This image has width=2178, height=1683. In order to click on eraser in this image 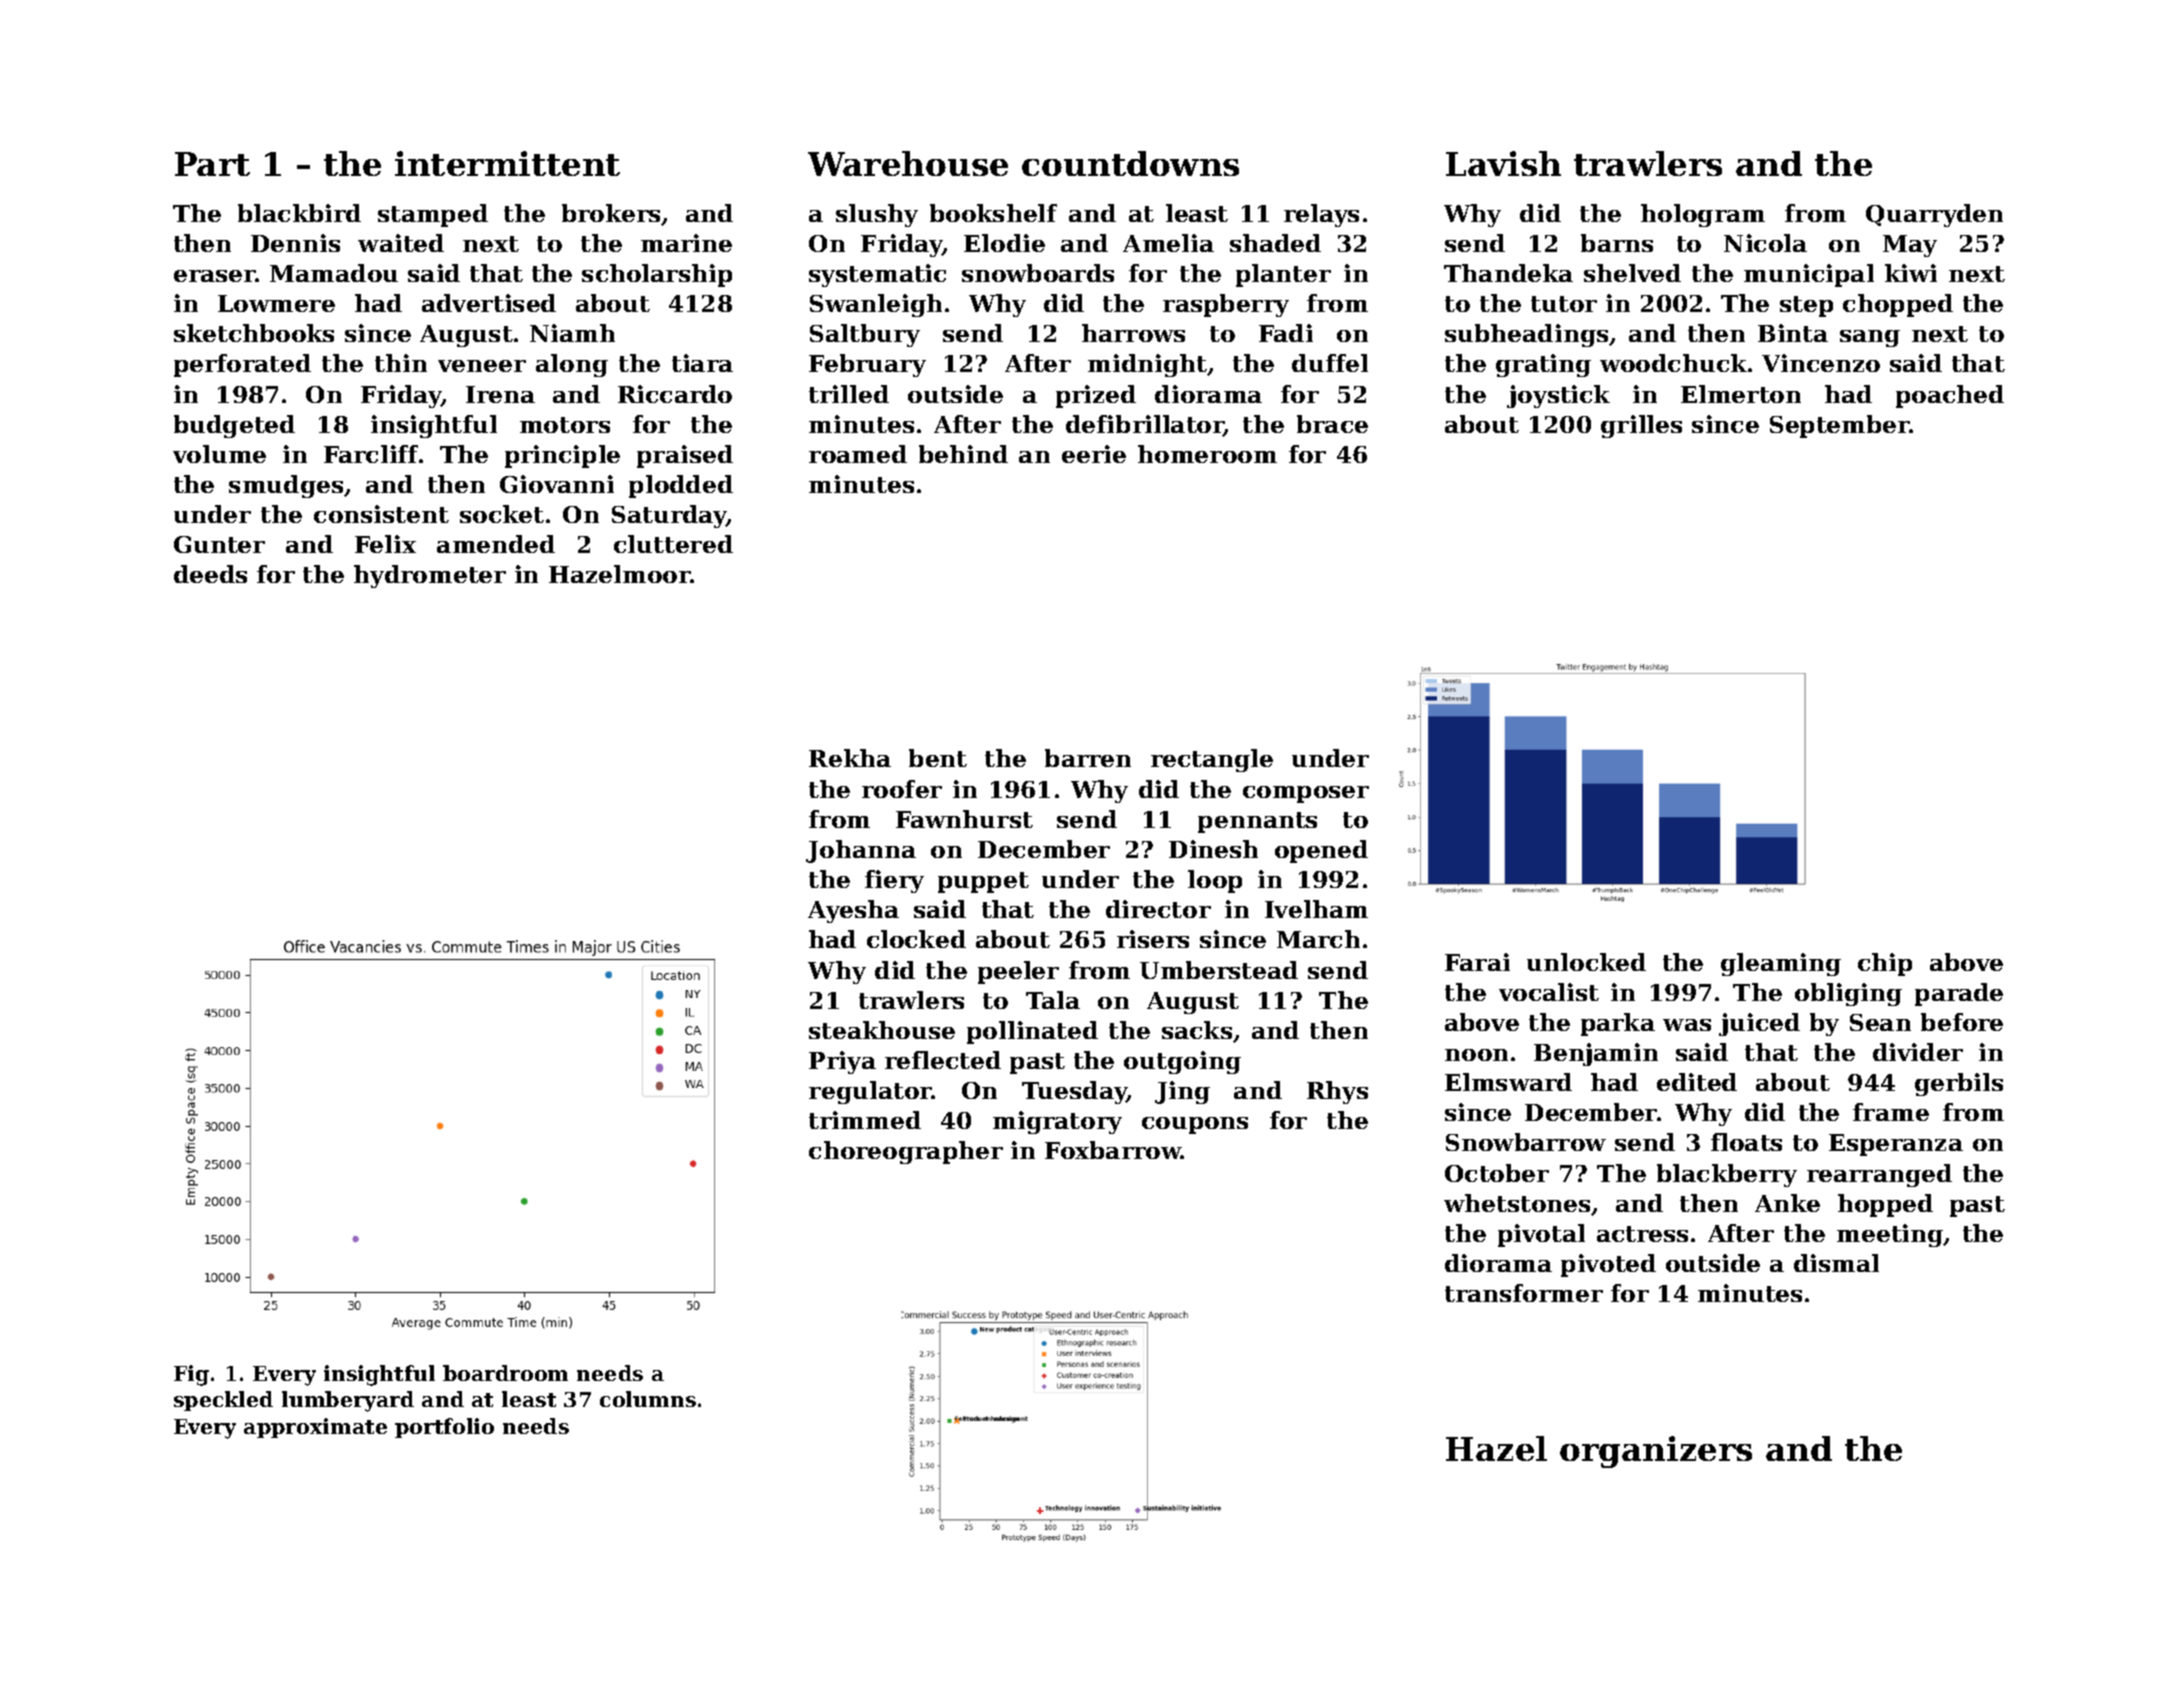, I will do `click(215, 276)`.
